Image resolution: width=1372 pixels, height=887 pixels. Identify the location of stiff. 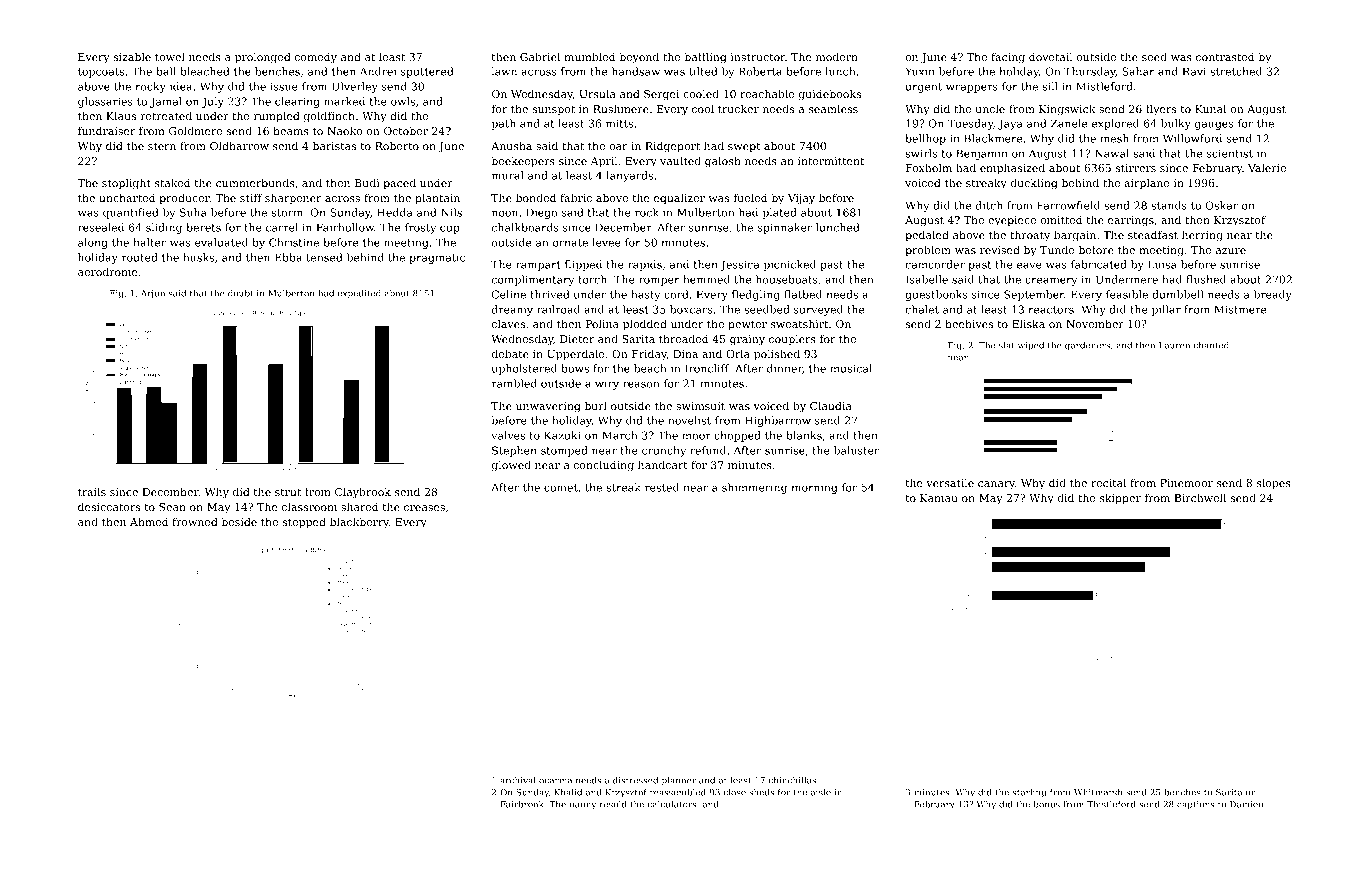
(251, 197).
